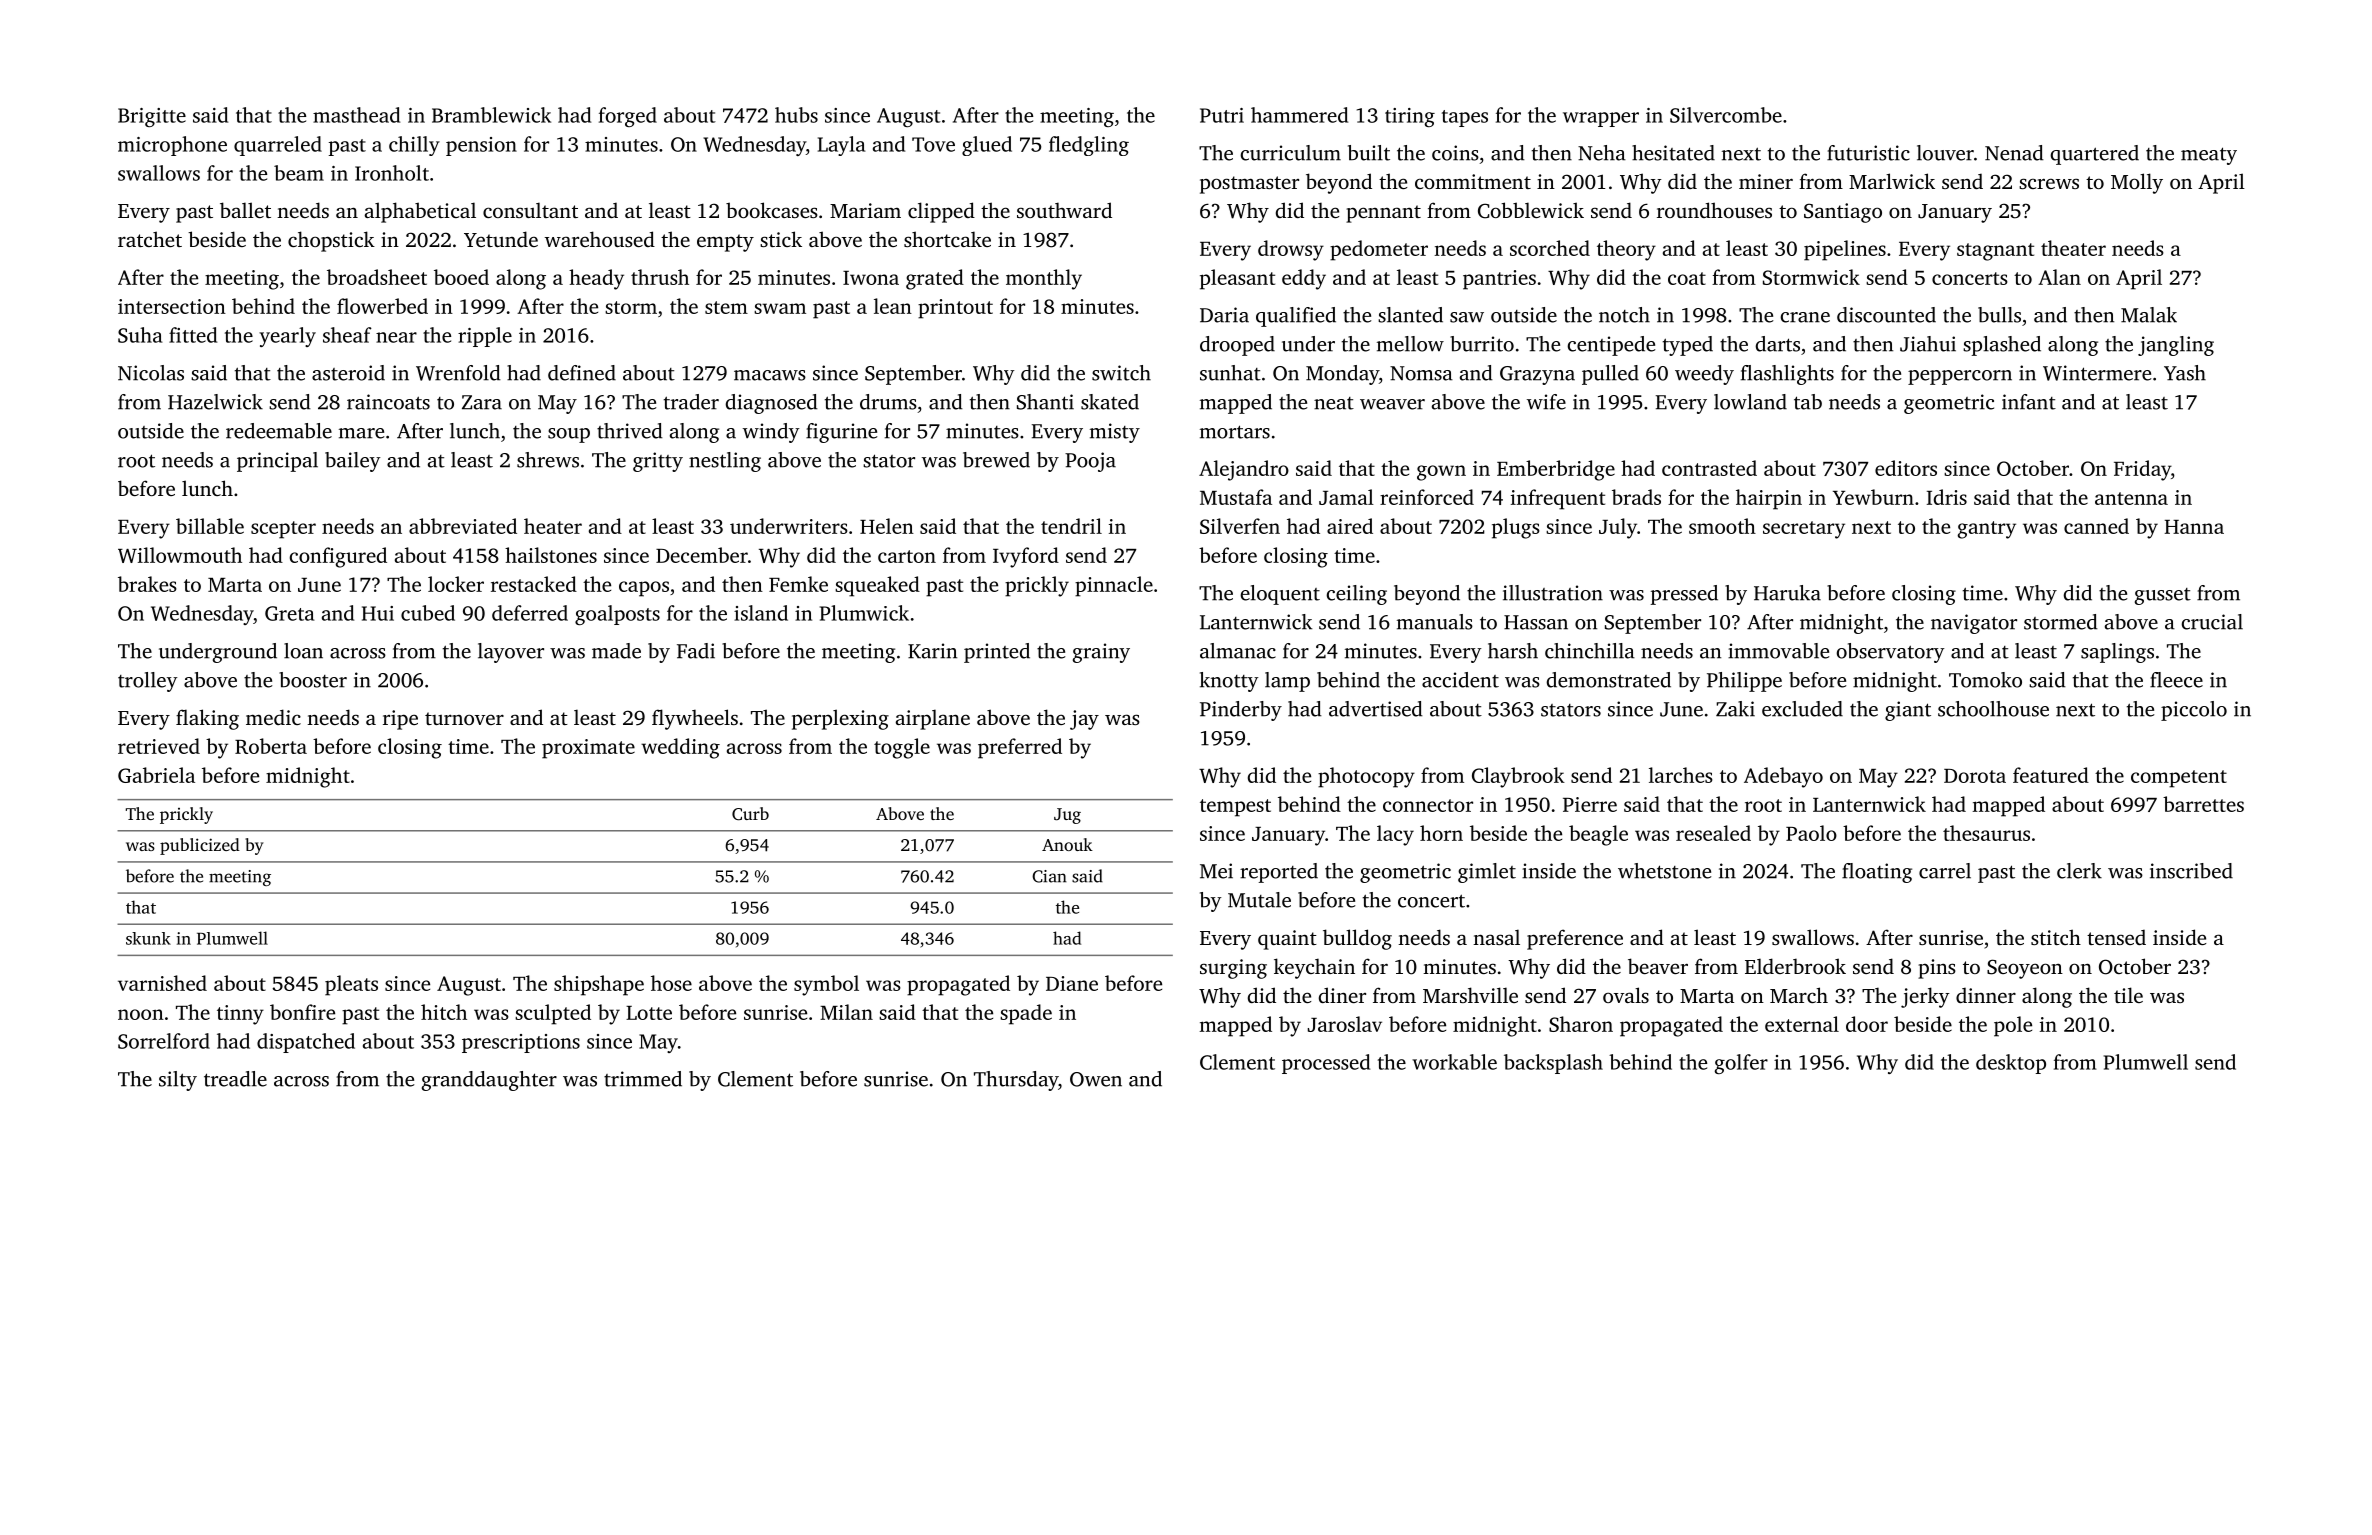 This screenshot has height=1535, width=2372. I want to click on Santiago, so click(1843, 213).
